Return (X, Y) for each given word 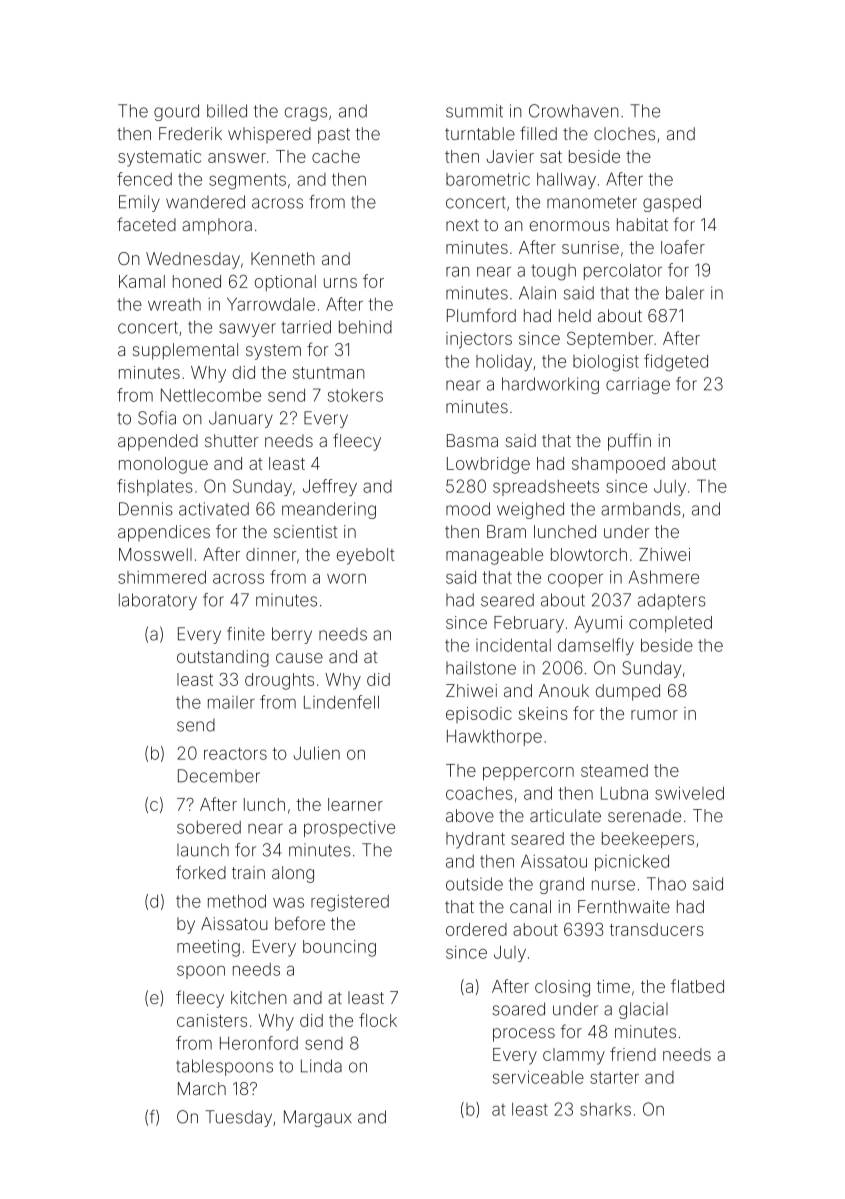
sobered (209, 827)
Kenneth (282, 258)
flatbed (697, 986)
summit (474, 111)
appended (158, 442)
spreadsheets (546, 488)
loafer (683, 247)
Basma (472, 440)
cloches (624, 133)
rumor (654, 715)
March (202, 1088)
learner (355, 804)
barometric (488, 179)
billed (227, 111)
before (300, 923)
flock (378, 1020)
